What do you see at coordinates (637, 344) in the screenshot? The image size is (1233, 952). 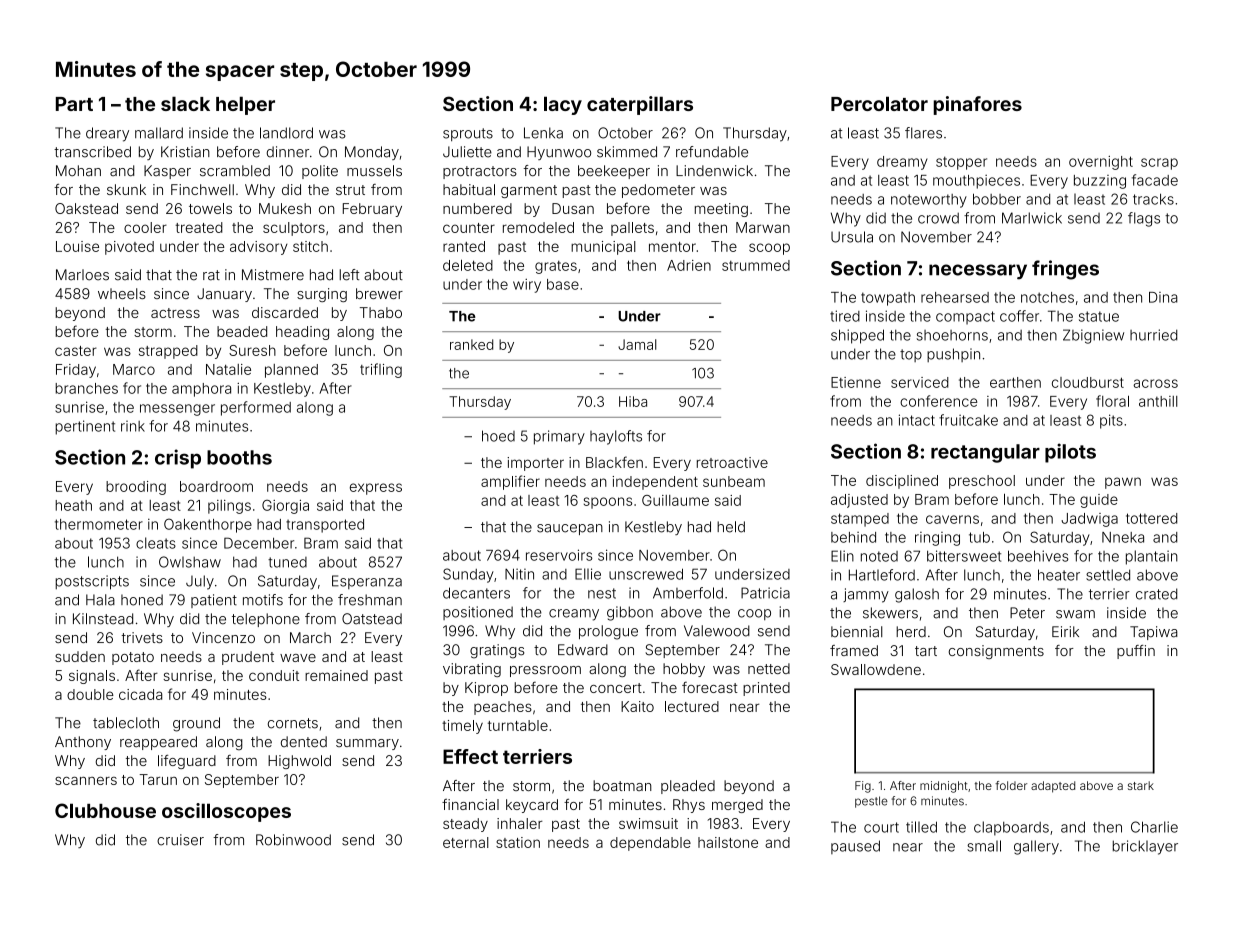 I see `Jamal` at bounding box center [637, 344].
